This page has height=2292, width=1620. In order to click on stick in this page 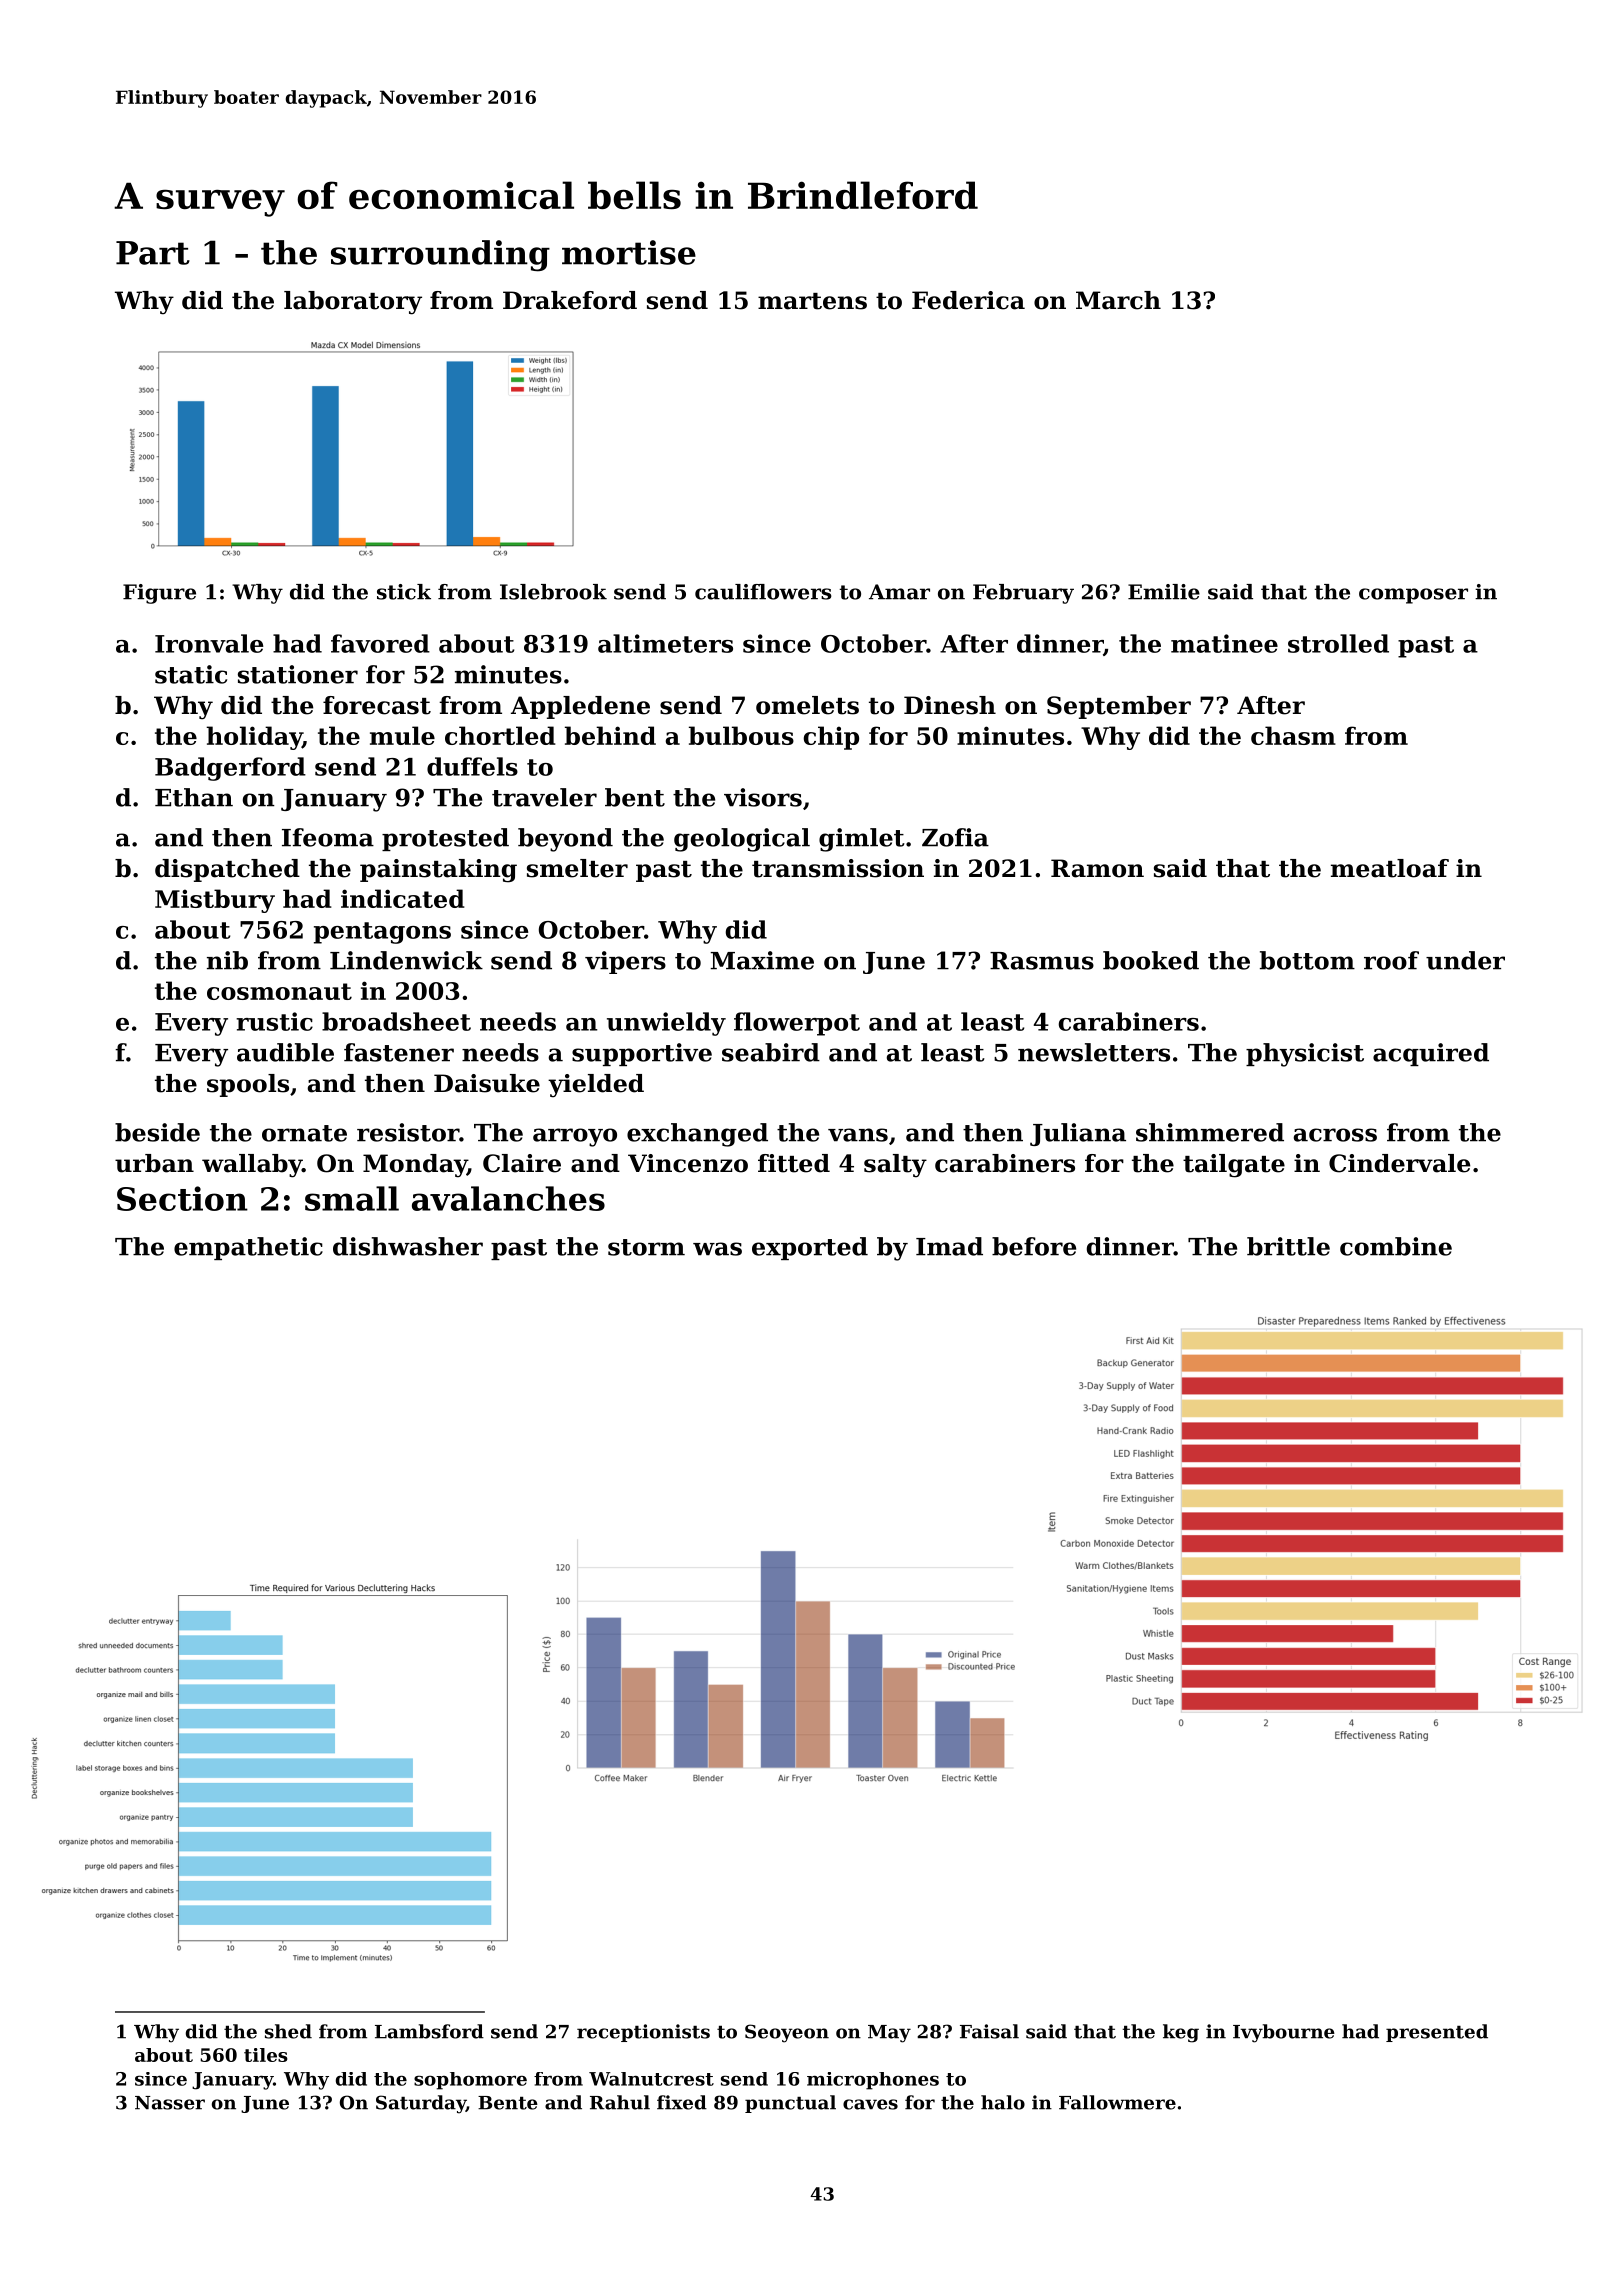, I will do `click(404, 592)`.
